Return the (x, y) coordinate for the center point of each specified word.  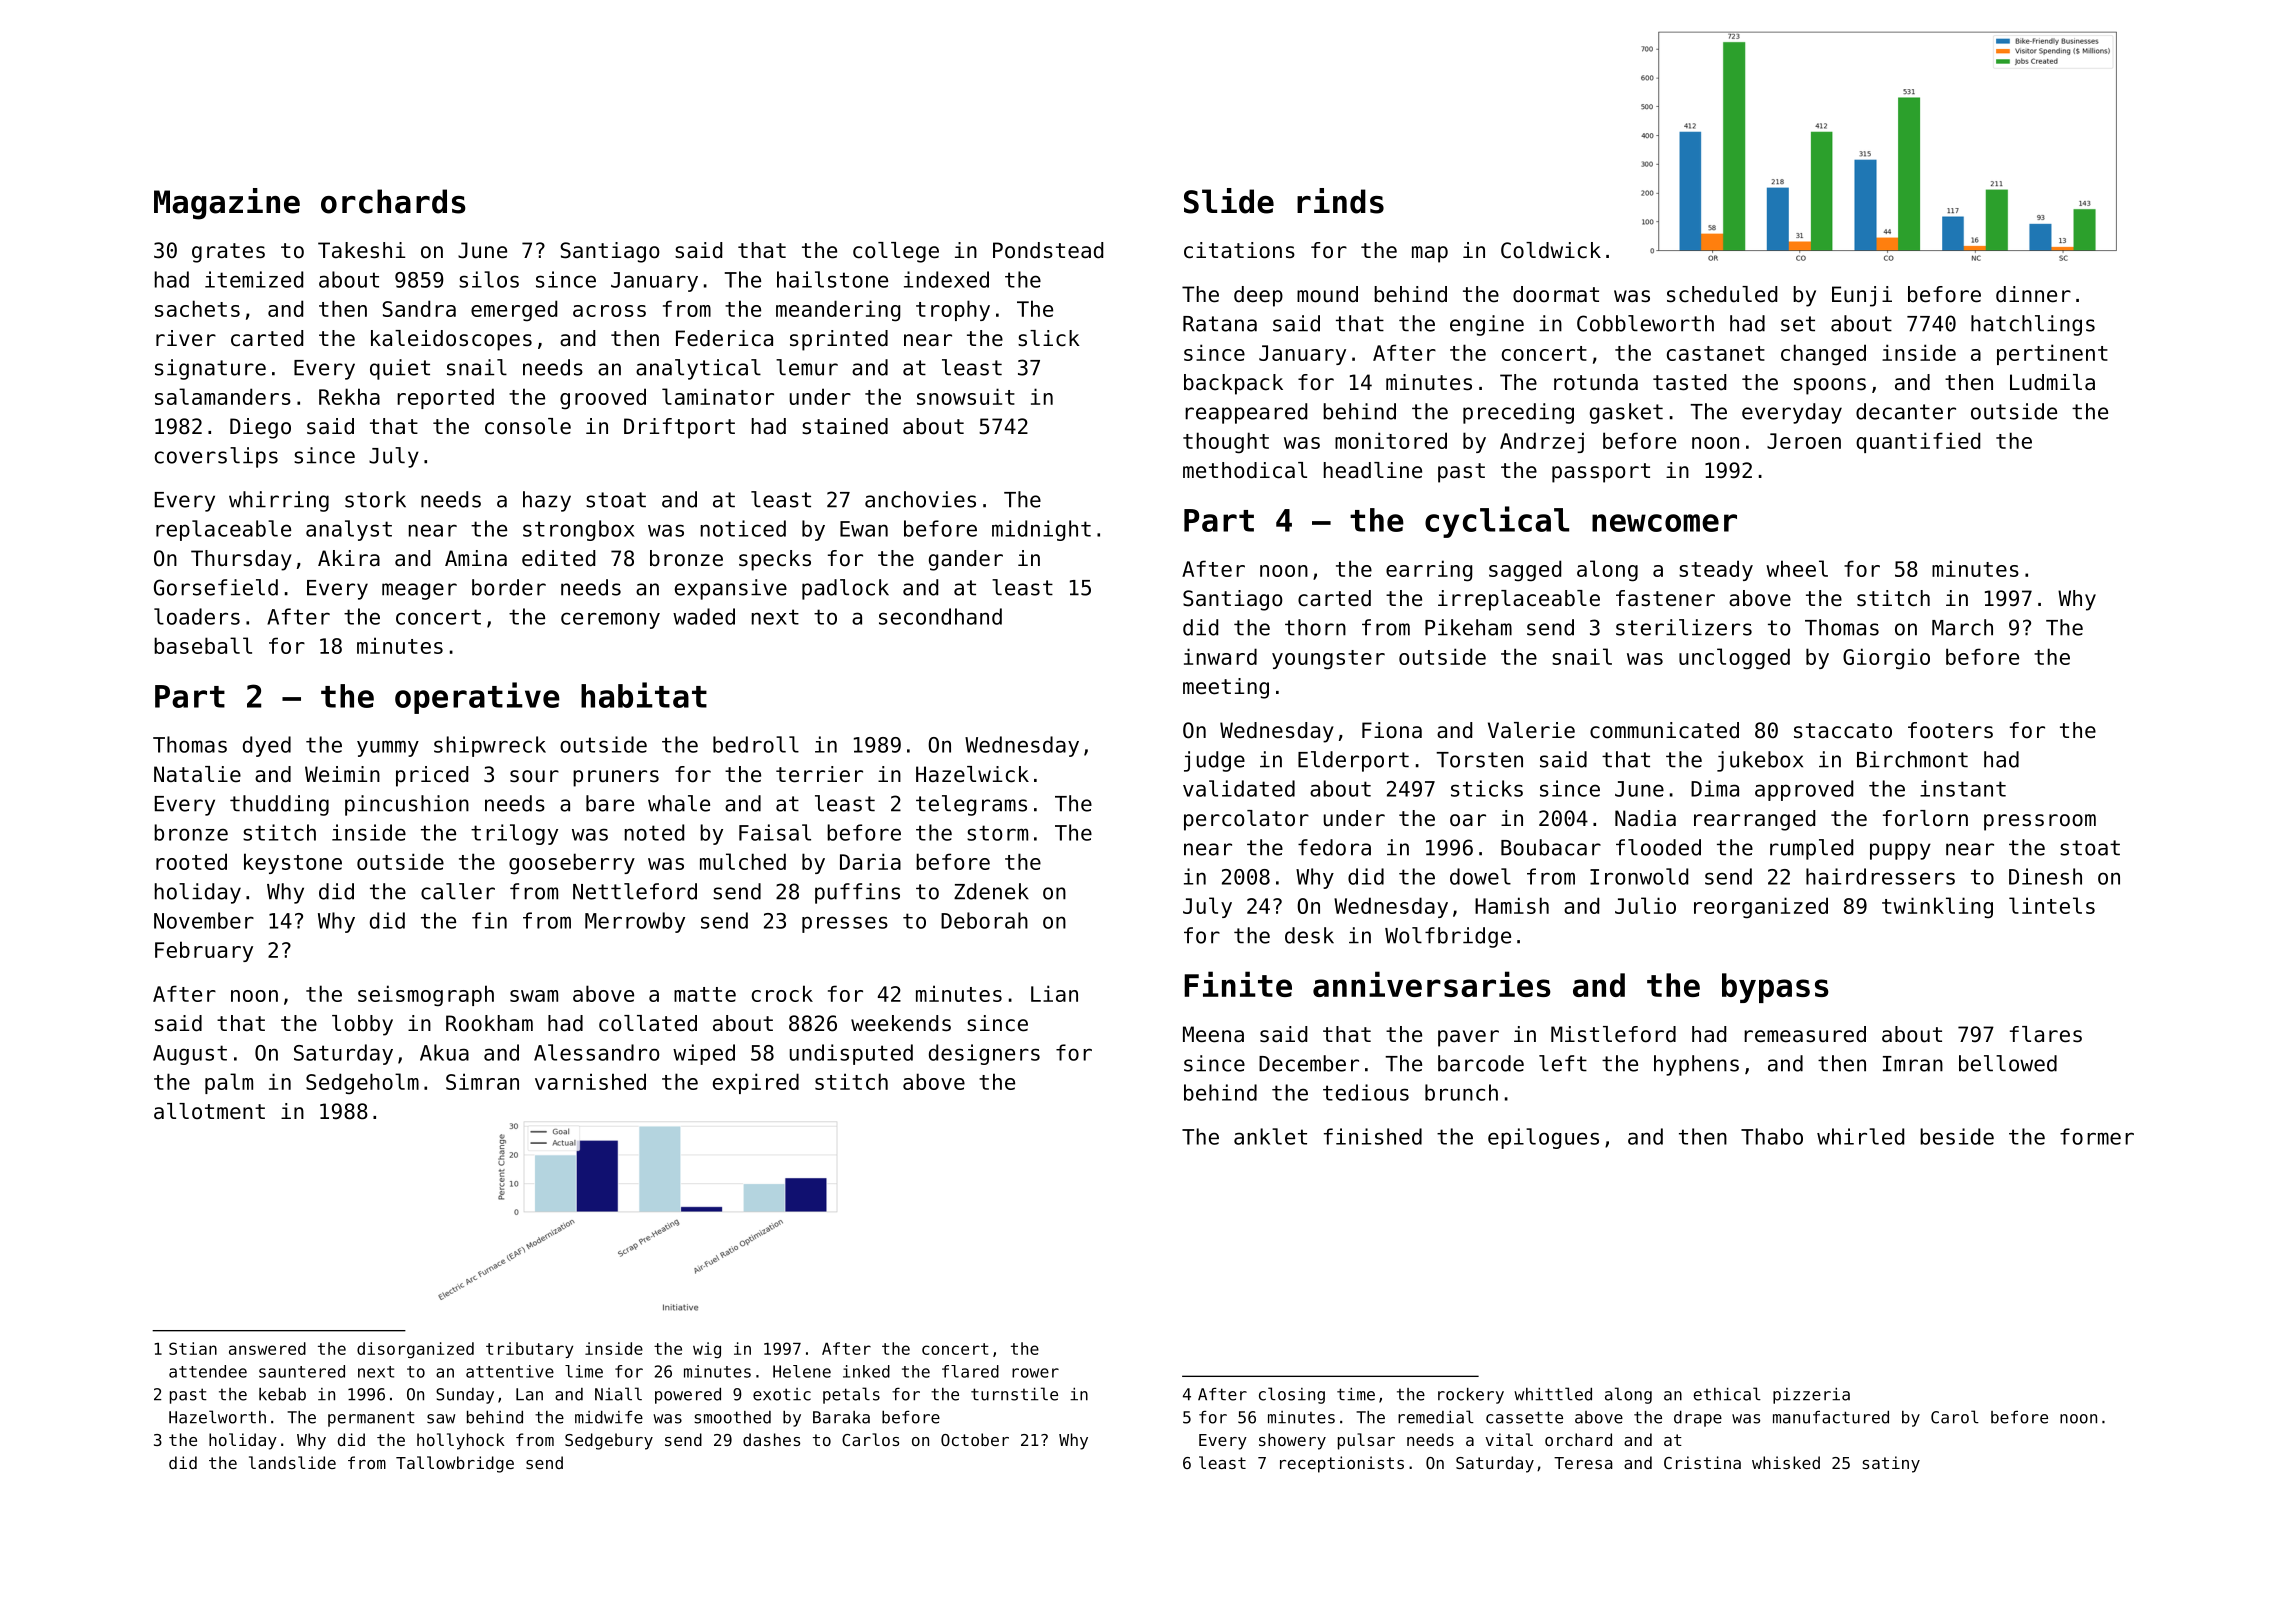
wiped (704, 1054)
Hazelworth (217, 1417)
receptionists (1342, 1464)
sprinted (839, 340)
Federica (724, 338)
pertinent (2052, 354)
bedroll (756, 744)
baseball (203, 645)
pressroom (2040, 822)
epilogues (1543, 1138)
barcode (1481, 1063)
